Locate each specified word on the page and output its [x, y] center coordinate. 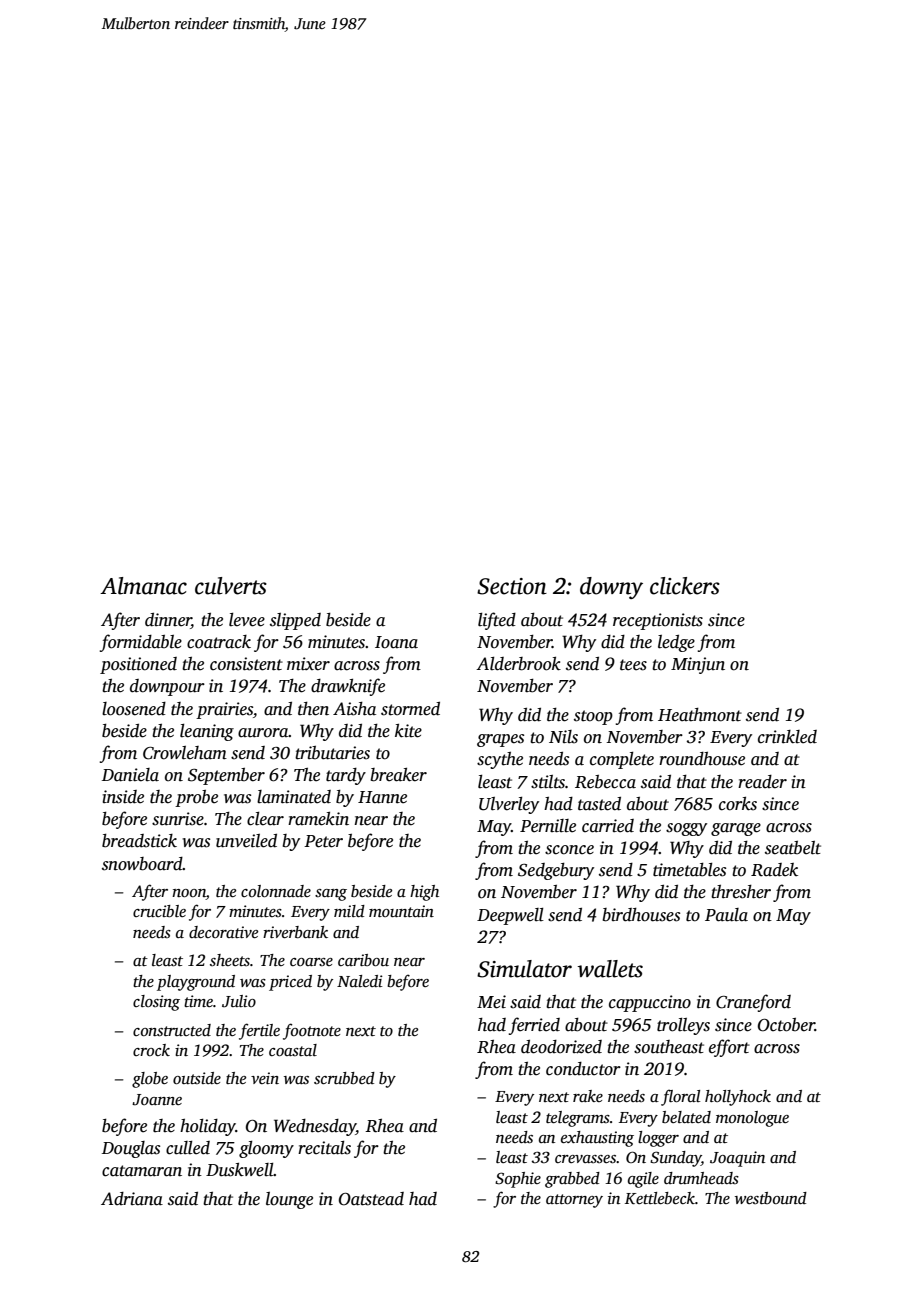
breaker [398, 775]
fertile [259, 1031]
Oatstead [371, 1199]
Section [512, 586]
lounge [289, 1200]
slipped [295, 621]
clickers [685, 586]
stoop [593, 717]
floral [680, 1097]
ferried [534, 1026]
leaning [207, 732]
